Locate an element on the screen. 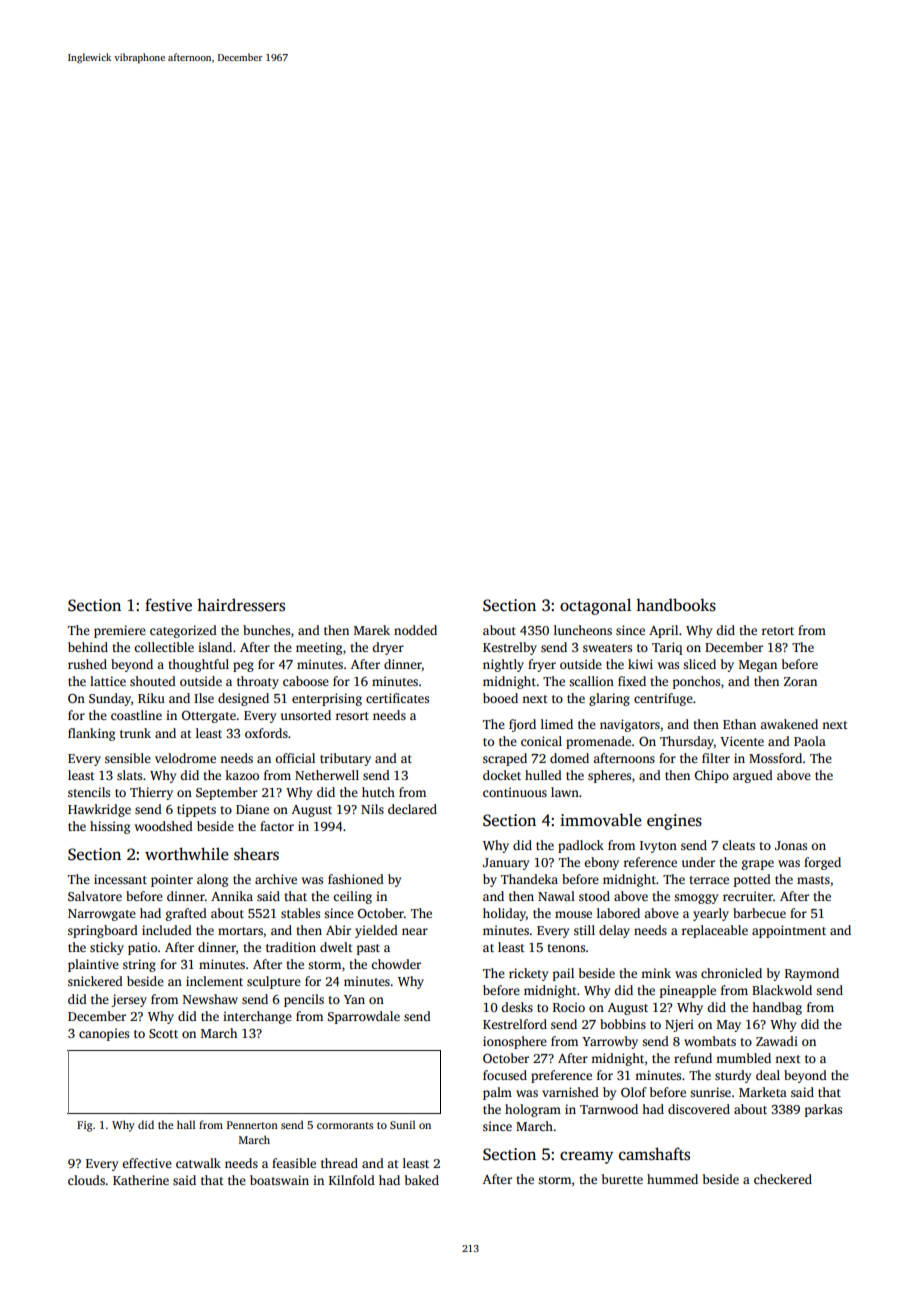 The width and height of the screenshot is (924, 1308). meeting is located at coordinates (319, 648).
